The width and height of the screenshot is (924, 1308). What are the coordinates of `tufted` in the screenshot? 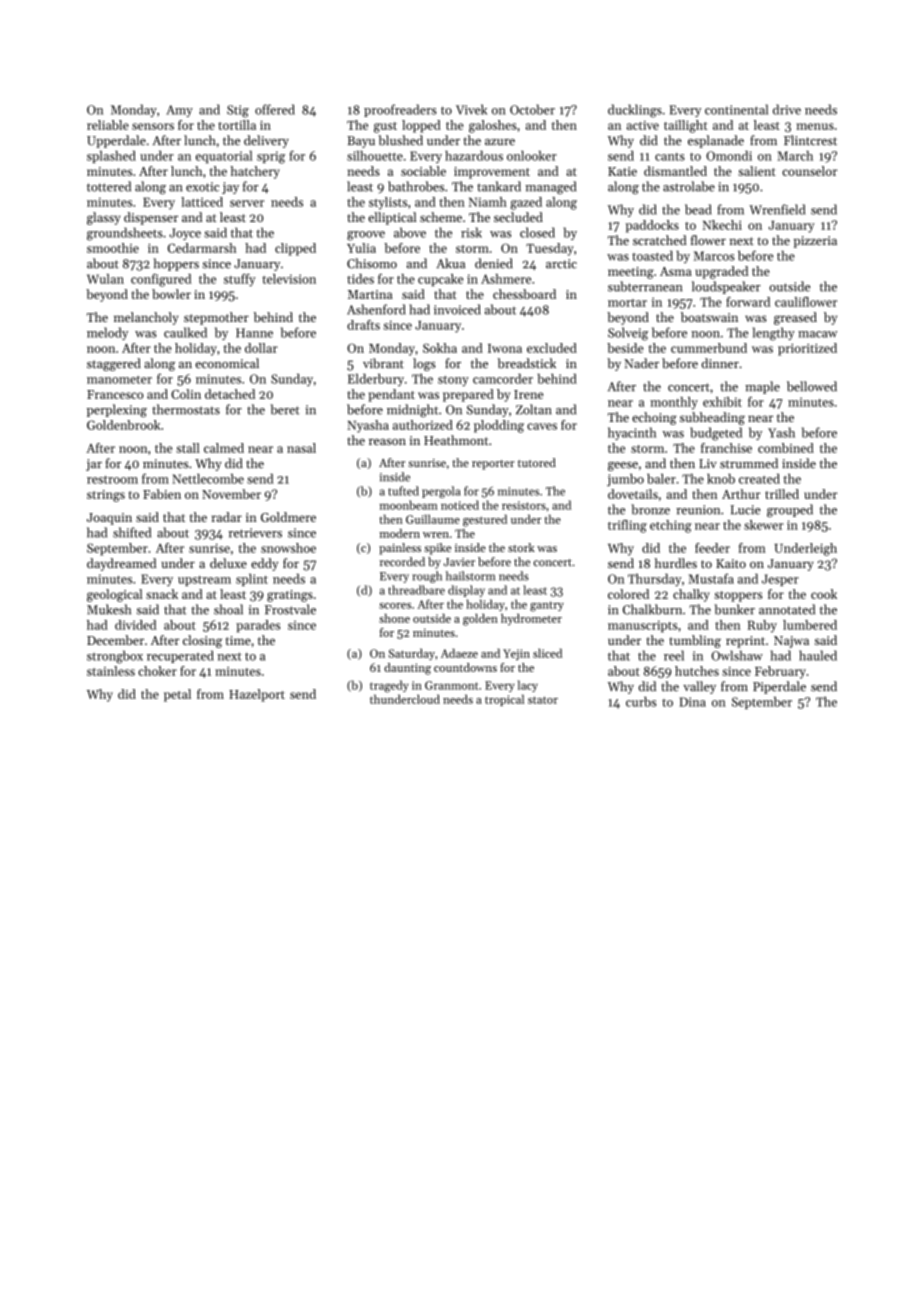 It's located at (403, 491).
